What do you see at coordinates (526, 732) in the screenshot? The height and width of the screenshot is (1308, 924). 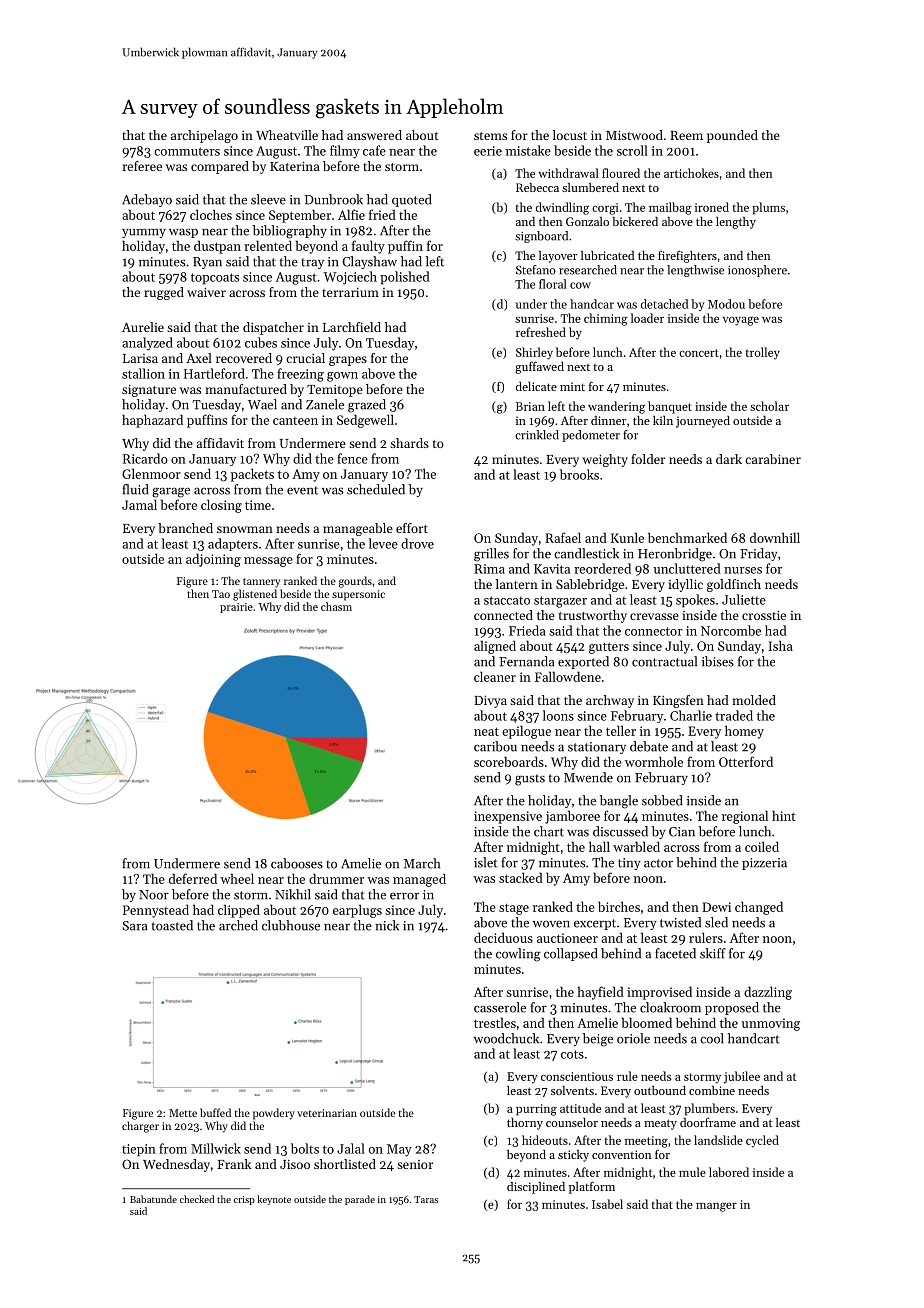 I see `epilogue` at bounding box center [526, 732].
